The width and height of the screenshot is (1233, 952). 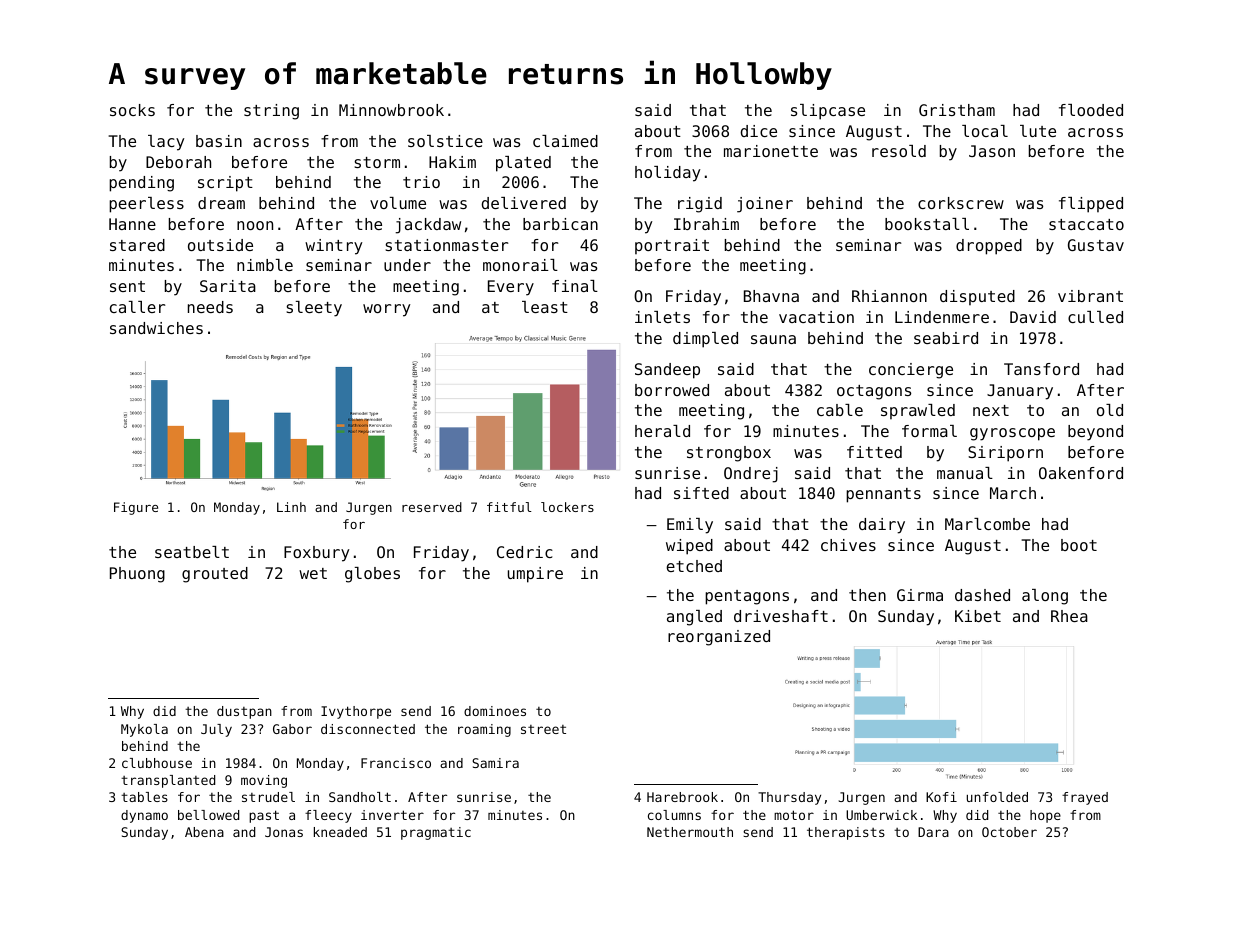 What do you see at coordinates (137, 575) in the screenshot?
I see `Phuong` at bounding box center [137, 575].
